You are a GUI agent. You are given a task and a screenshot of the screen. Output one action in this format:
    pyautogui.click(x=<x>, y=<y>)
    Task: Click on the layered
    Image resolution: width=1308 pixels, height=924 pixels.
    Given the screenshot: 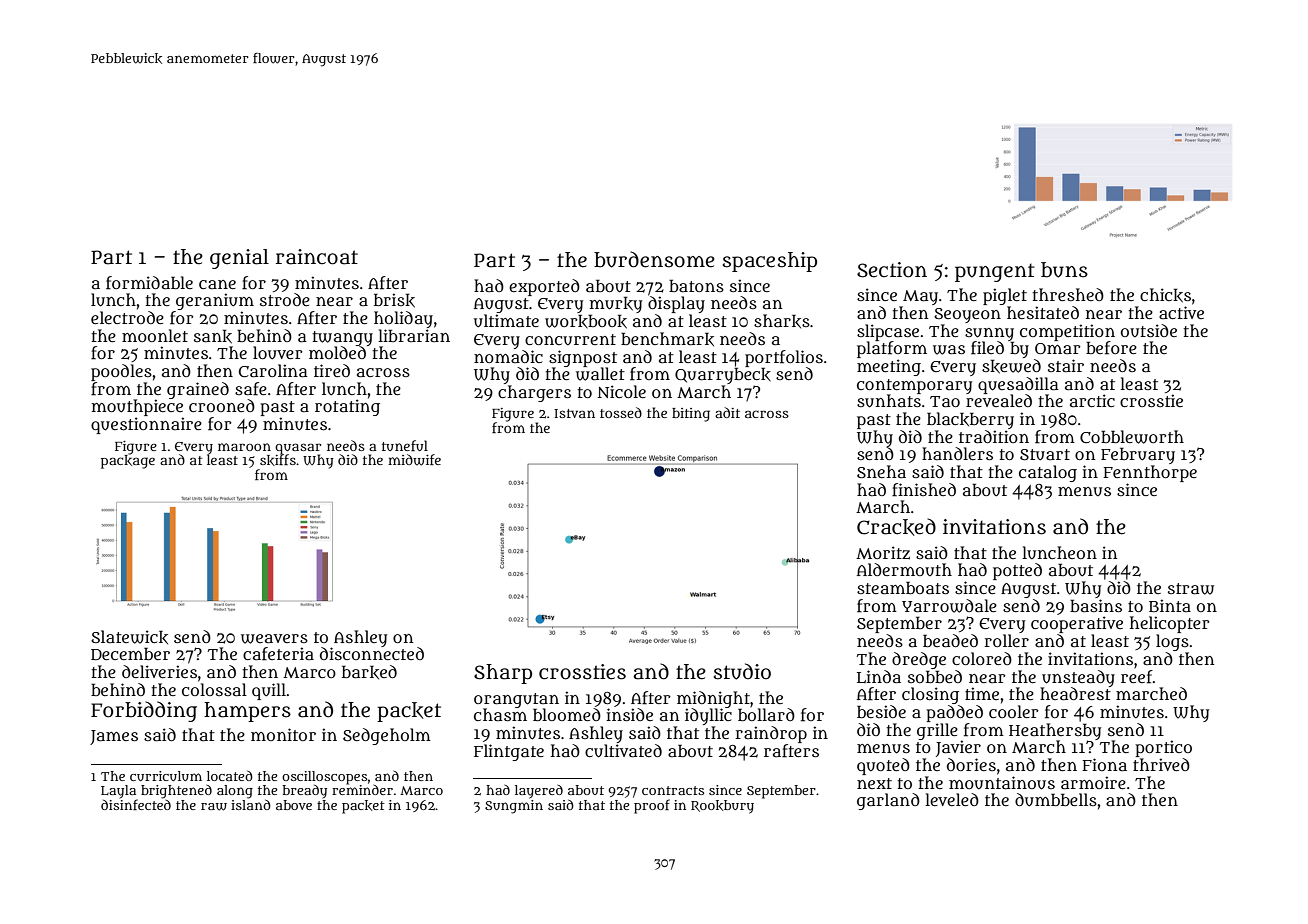 What is the action you would take?
    pyautogui.click(x=539, y=792)
